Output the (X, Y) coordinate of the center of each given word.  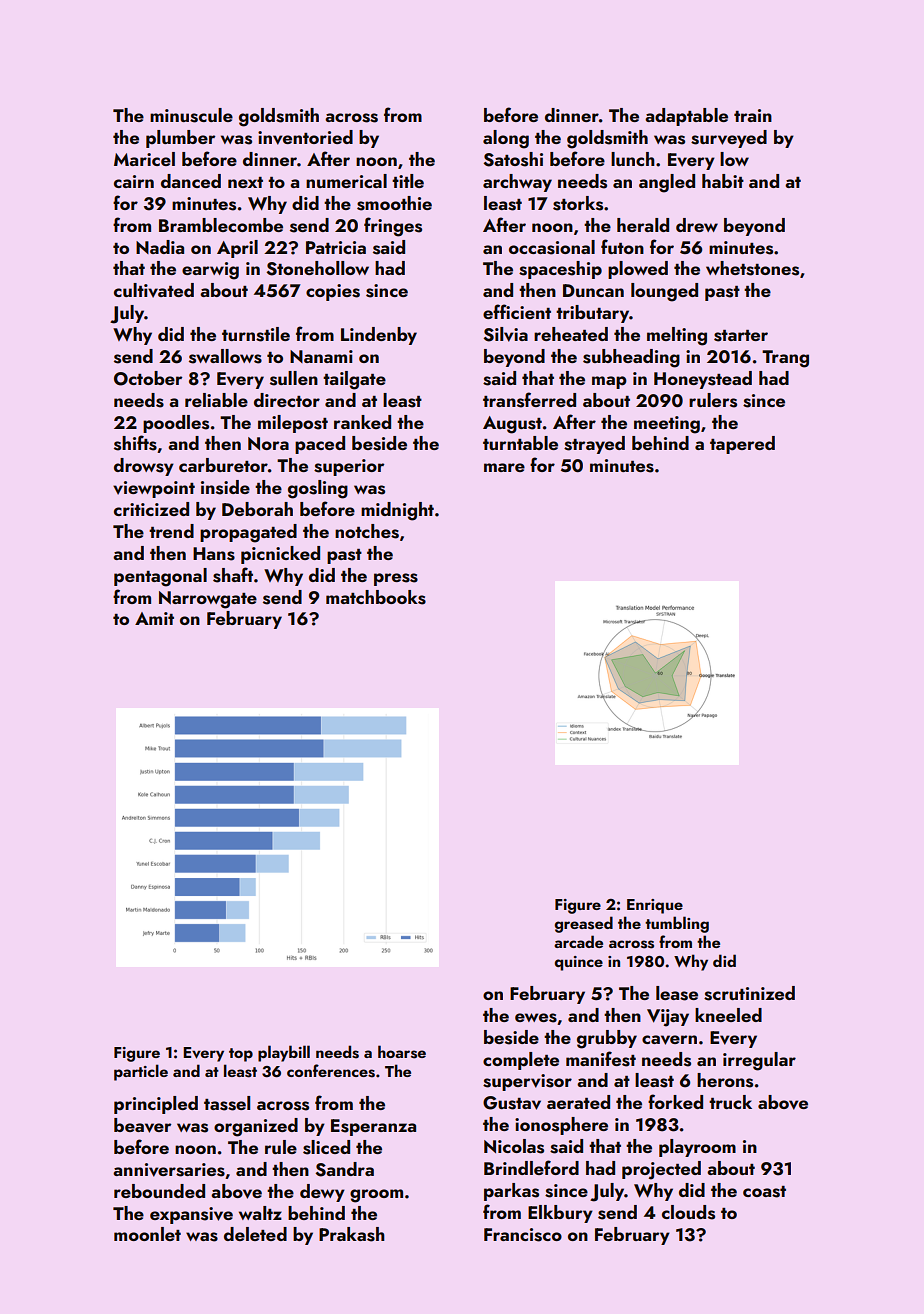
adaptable (686, 117)
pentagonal (160, 577)
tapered (742, 445)
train (753, 115)
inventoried (305, 137)
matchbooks (376, 597)
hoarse (402, 1052)
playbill (284, 1053)
